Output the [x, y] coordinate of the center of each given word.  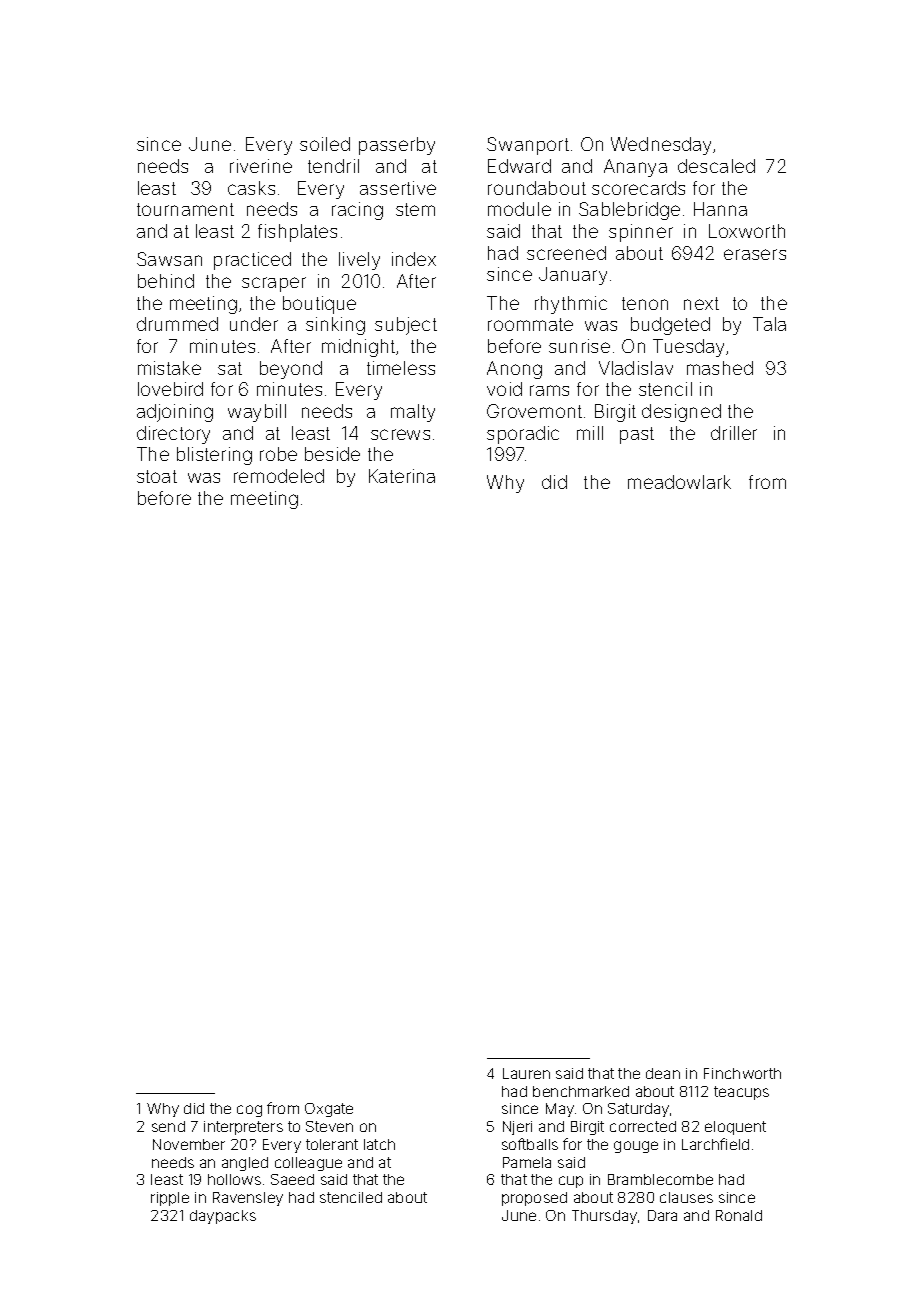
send [168, 1126]
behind [166, 281]
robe [278, 454]
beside [332, 454]
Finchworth [742, 1073]
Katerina [402, 476]
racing [357, 211]
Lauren [526, 1073]
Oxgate [329, 1110]
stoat [157, 476]
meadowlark [679, 482]
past [637, 435]
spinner [641, 233]
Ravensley [248, 1199]
